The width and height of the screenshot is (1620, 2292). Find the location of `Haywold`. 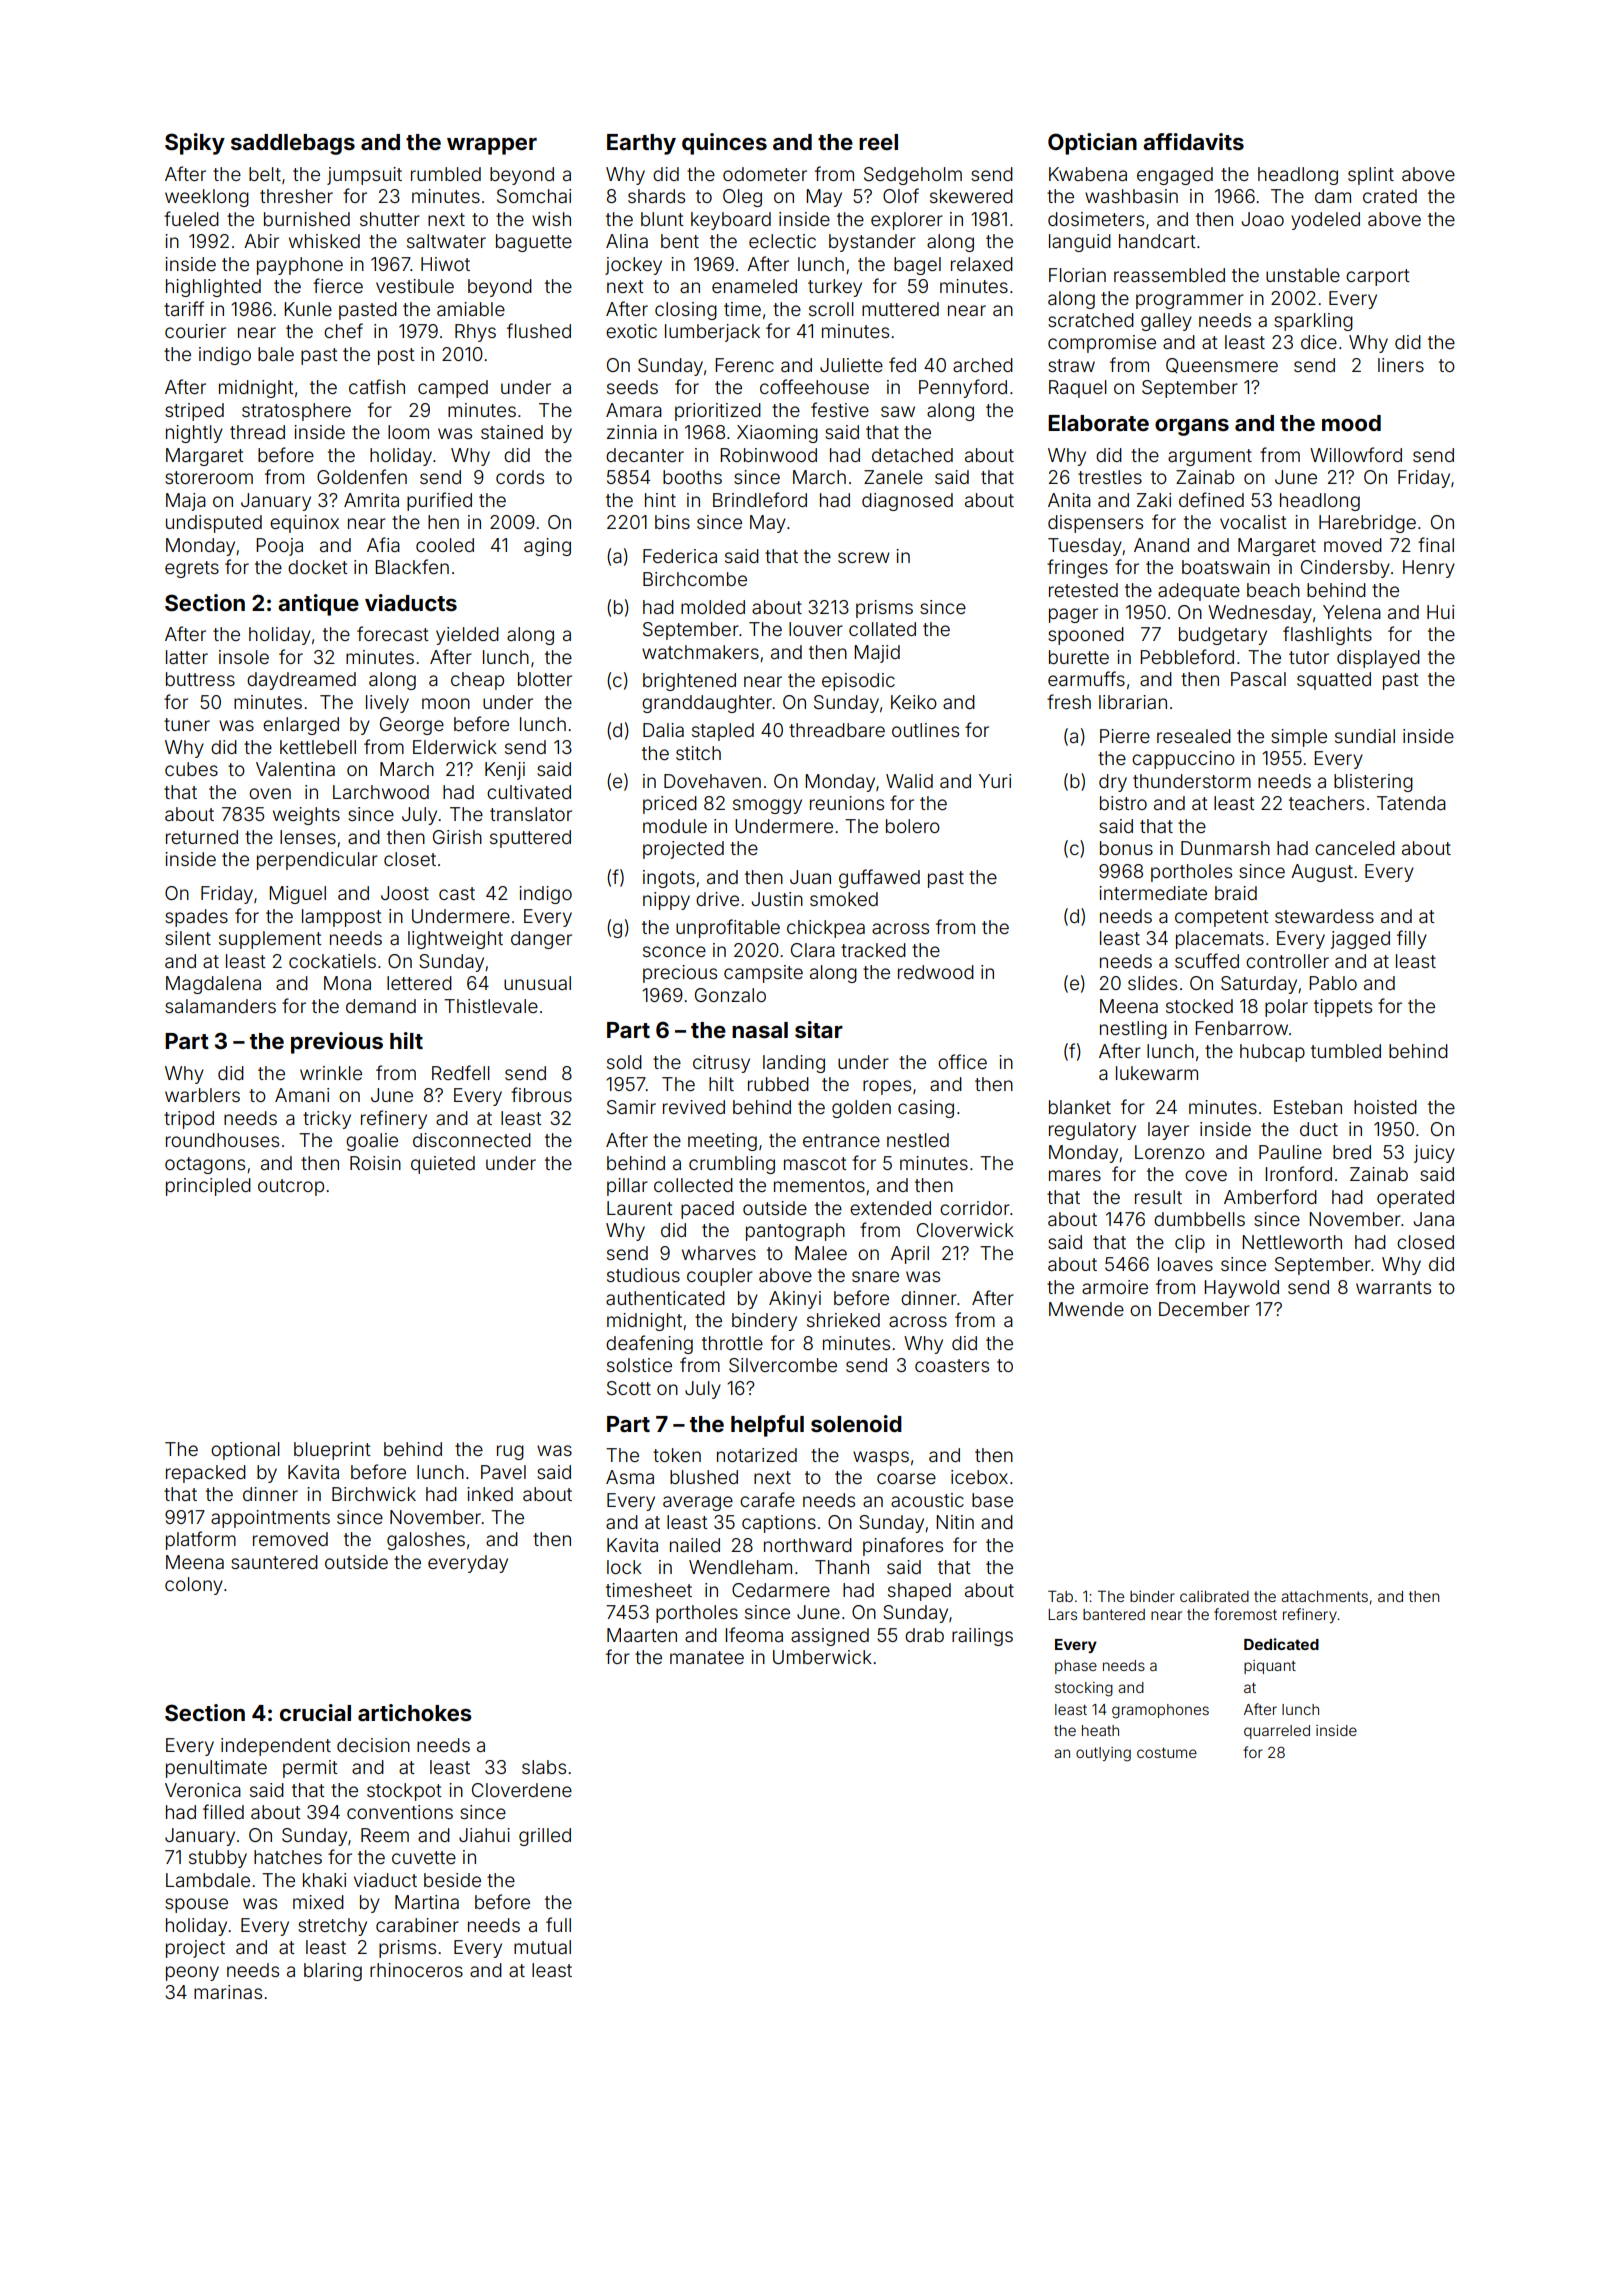

Haywold is located at coordinates (1241, 1289).
